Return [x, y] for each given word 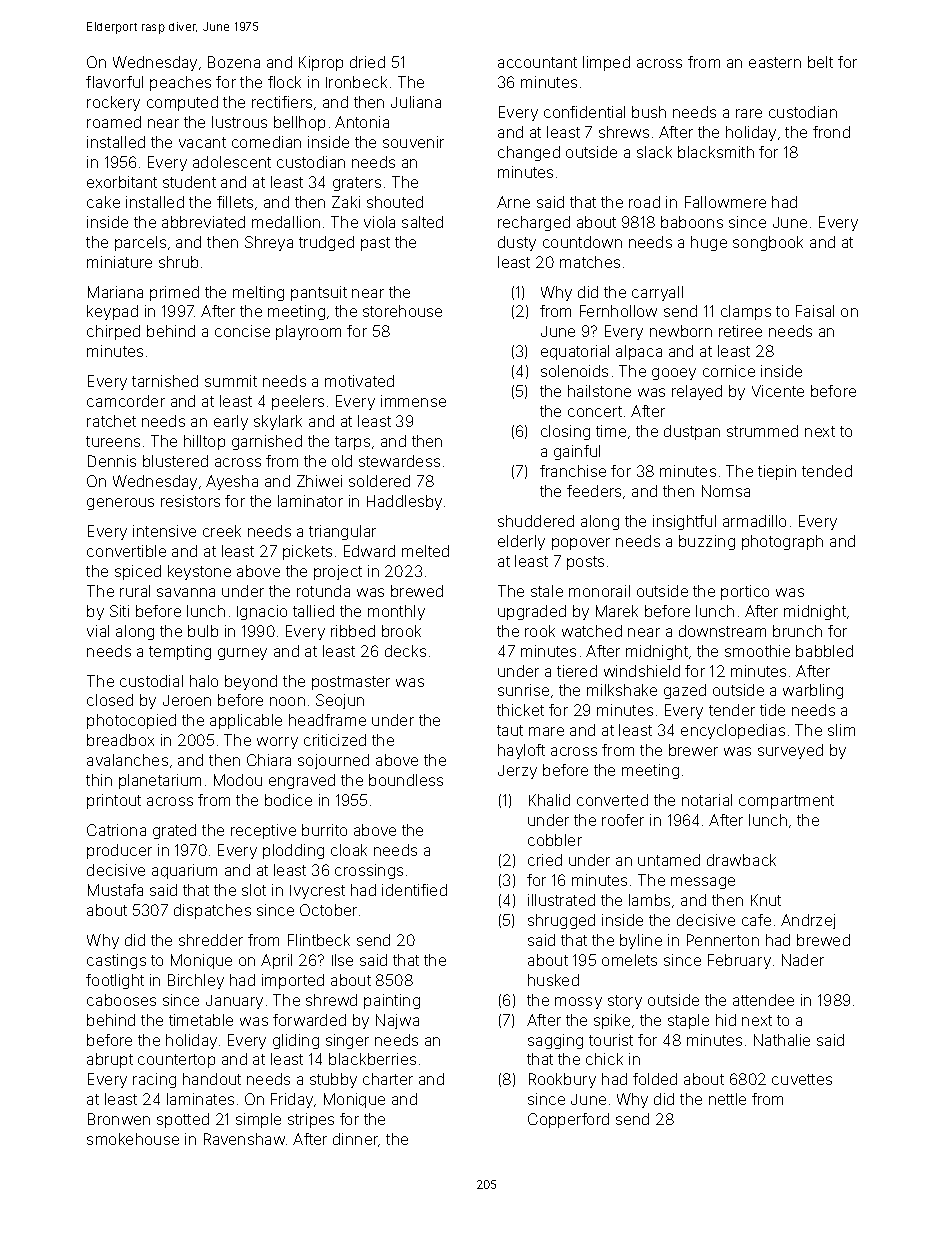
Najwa [397, 1021]
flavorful [114, 82]
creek [222, 531]
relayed [697, 392]
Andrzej [808, 921]
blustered [175, 461]
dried [367, 62]
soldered [379, 481]
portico [745, 592]
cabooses [121, 1000]
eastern [775, 62]
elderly [521, 542]
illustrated [561, 900]
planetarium [160, 781]
